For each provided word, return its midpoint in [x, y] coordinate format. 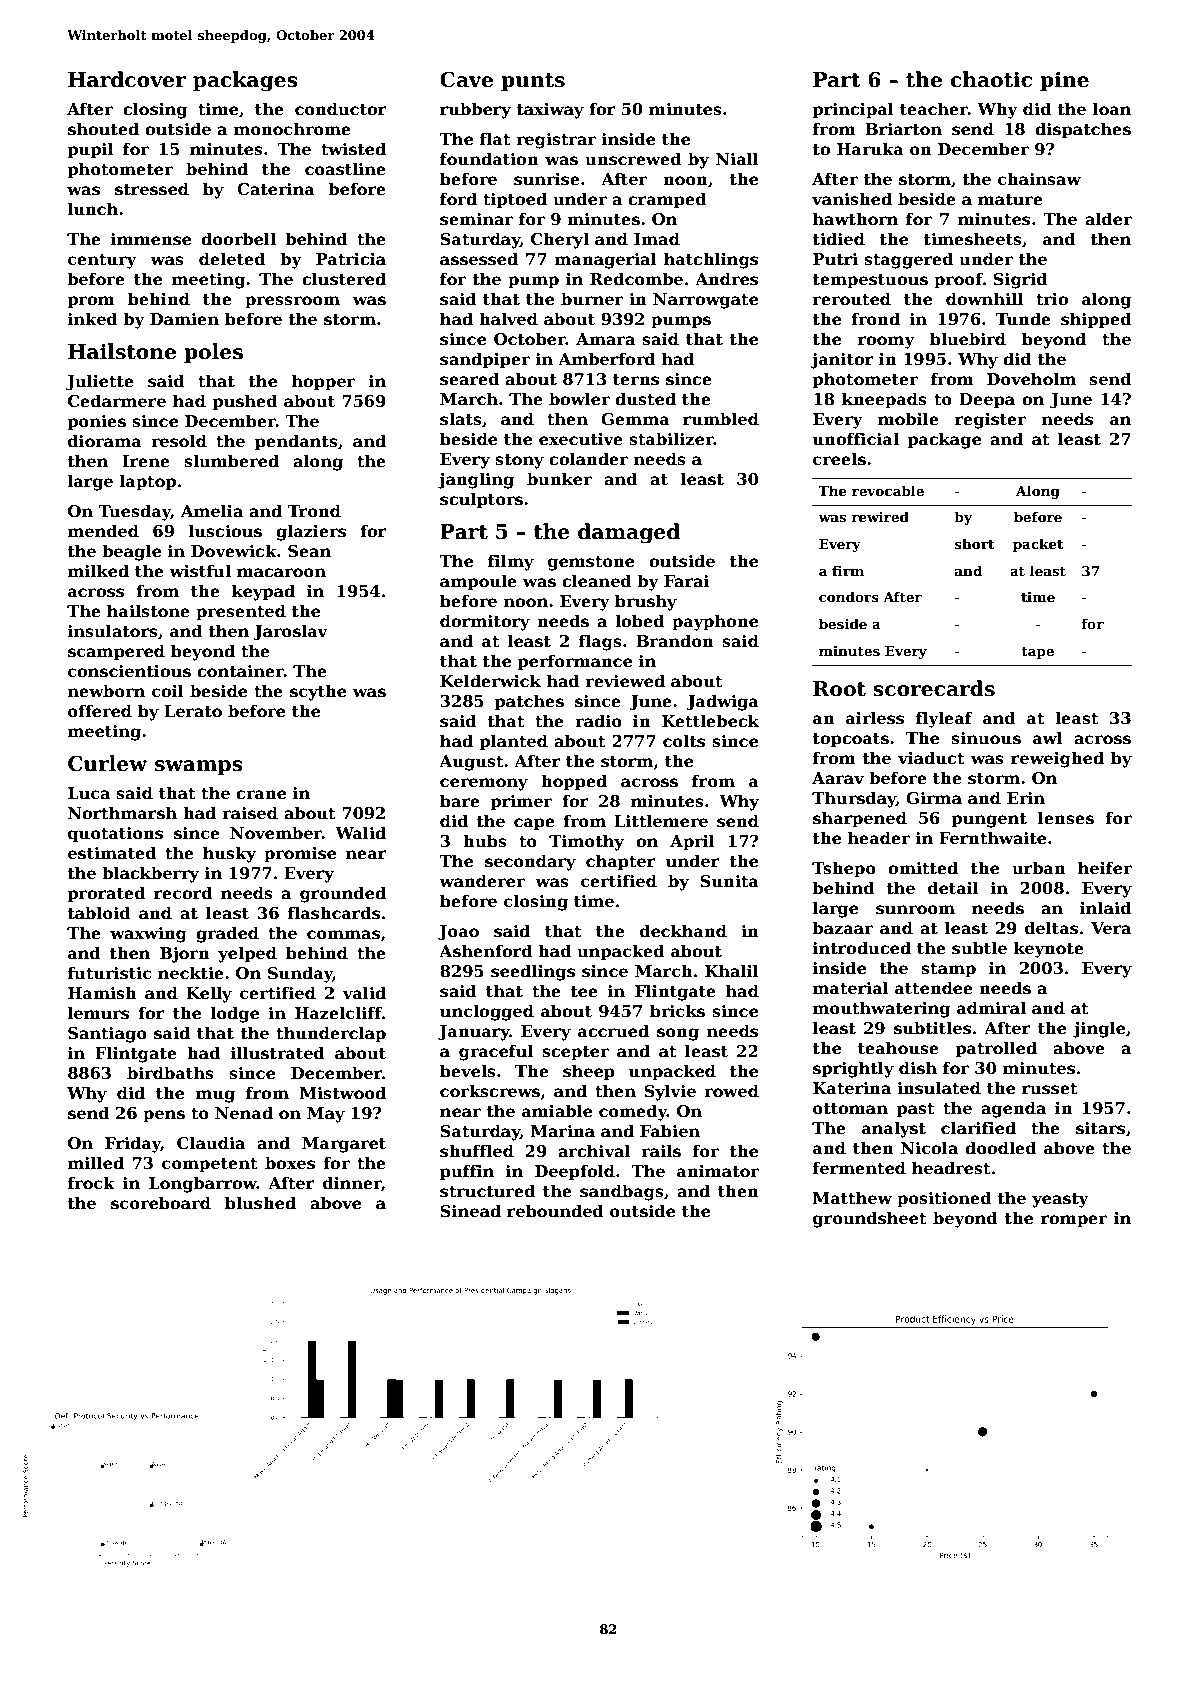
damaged [629, 533]
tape [1037, 653]
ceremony [484, 784]
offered [100, 711]
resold [179, 441]
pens [164, 1116]
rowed [732, 1091]
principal [853, 110]
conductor [341, 109]
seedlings [533, 972]
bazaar [842, 927]
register [990, 421]
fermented [859, 1168]
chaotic [991, 79]
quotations [115, 835]
